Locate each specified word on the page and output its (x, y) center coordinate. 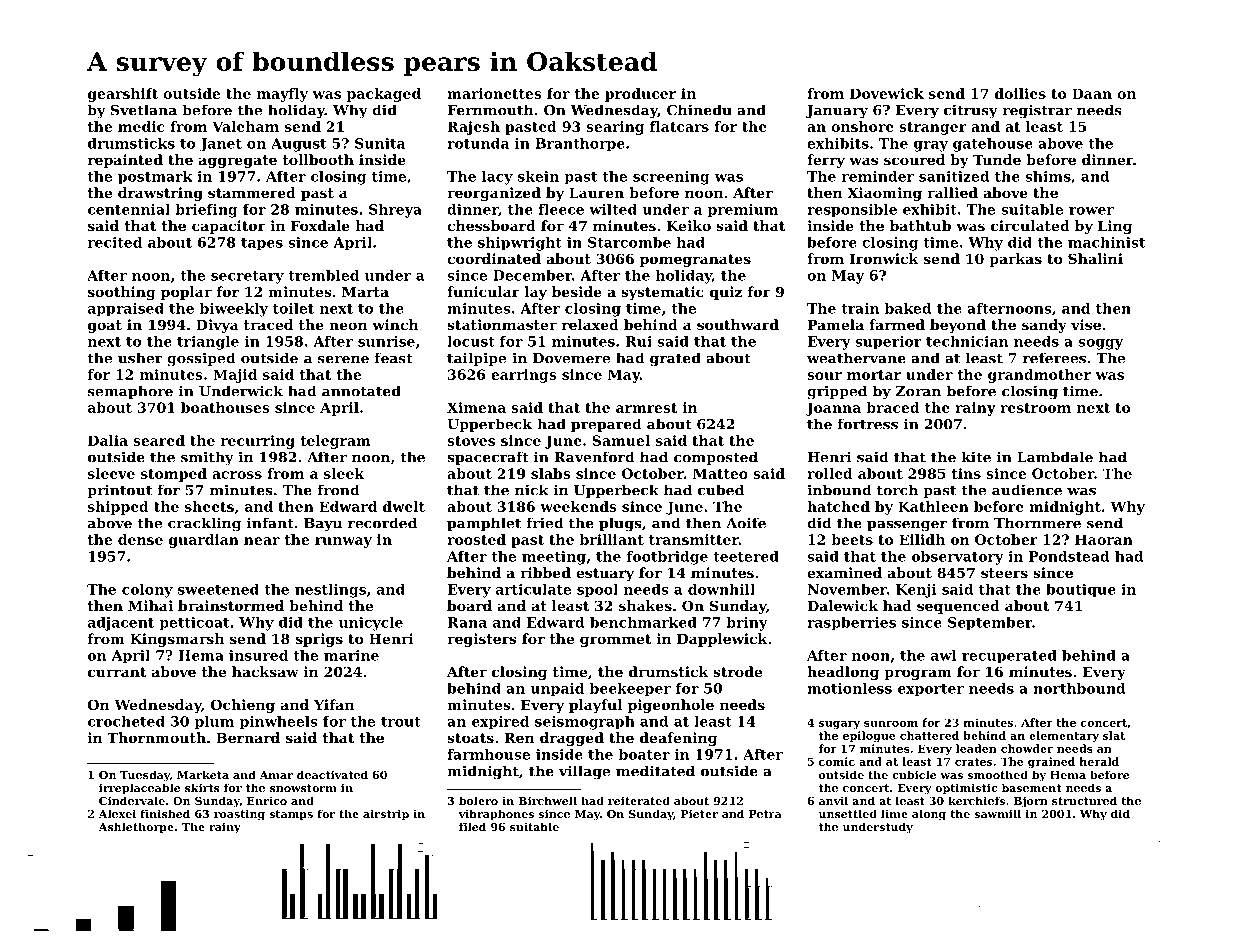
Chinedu (699, 110)
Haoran (1104, 539)
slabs (551, 473)
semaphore (130, 392)
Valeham (245, 126)
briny (747, 624)
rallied (952, 192)
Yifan (334, 704)
